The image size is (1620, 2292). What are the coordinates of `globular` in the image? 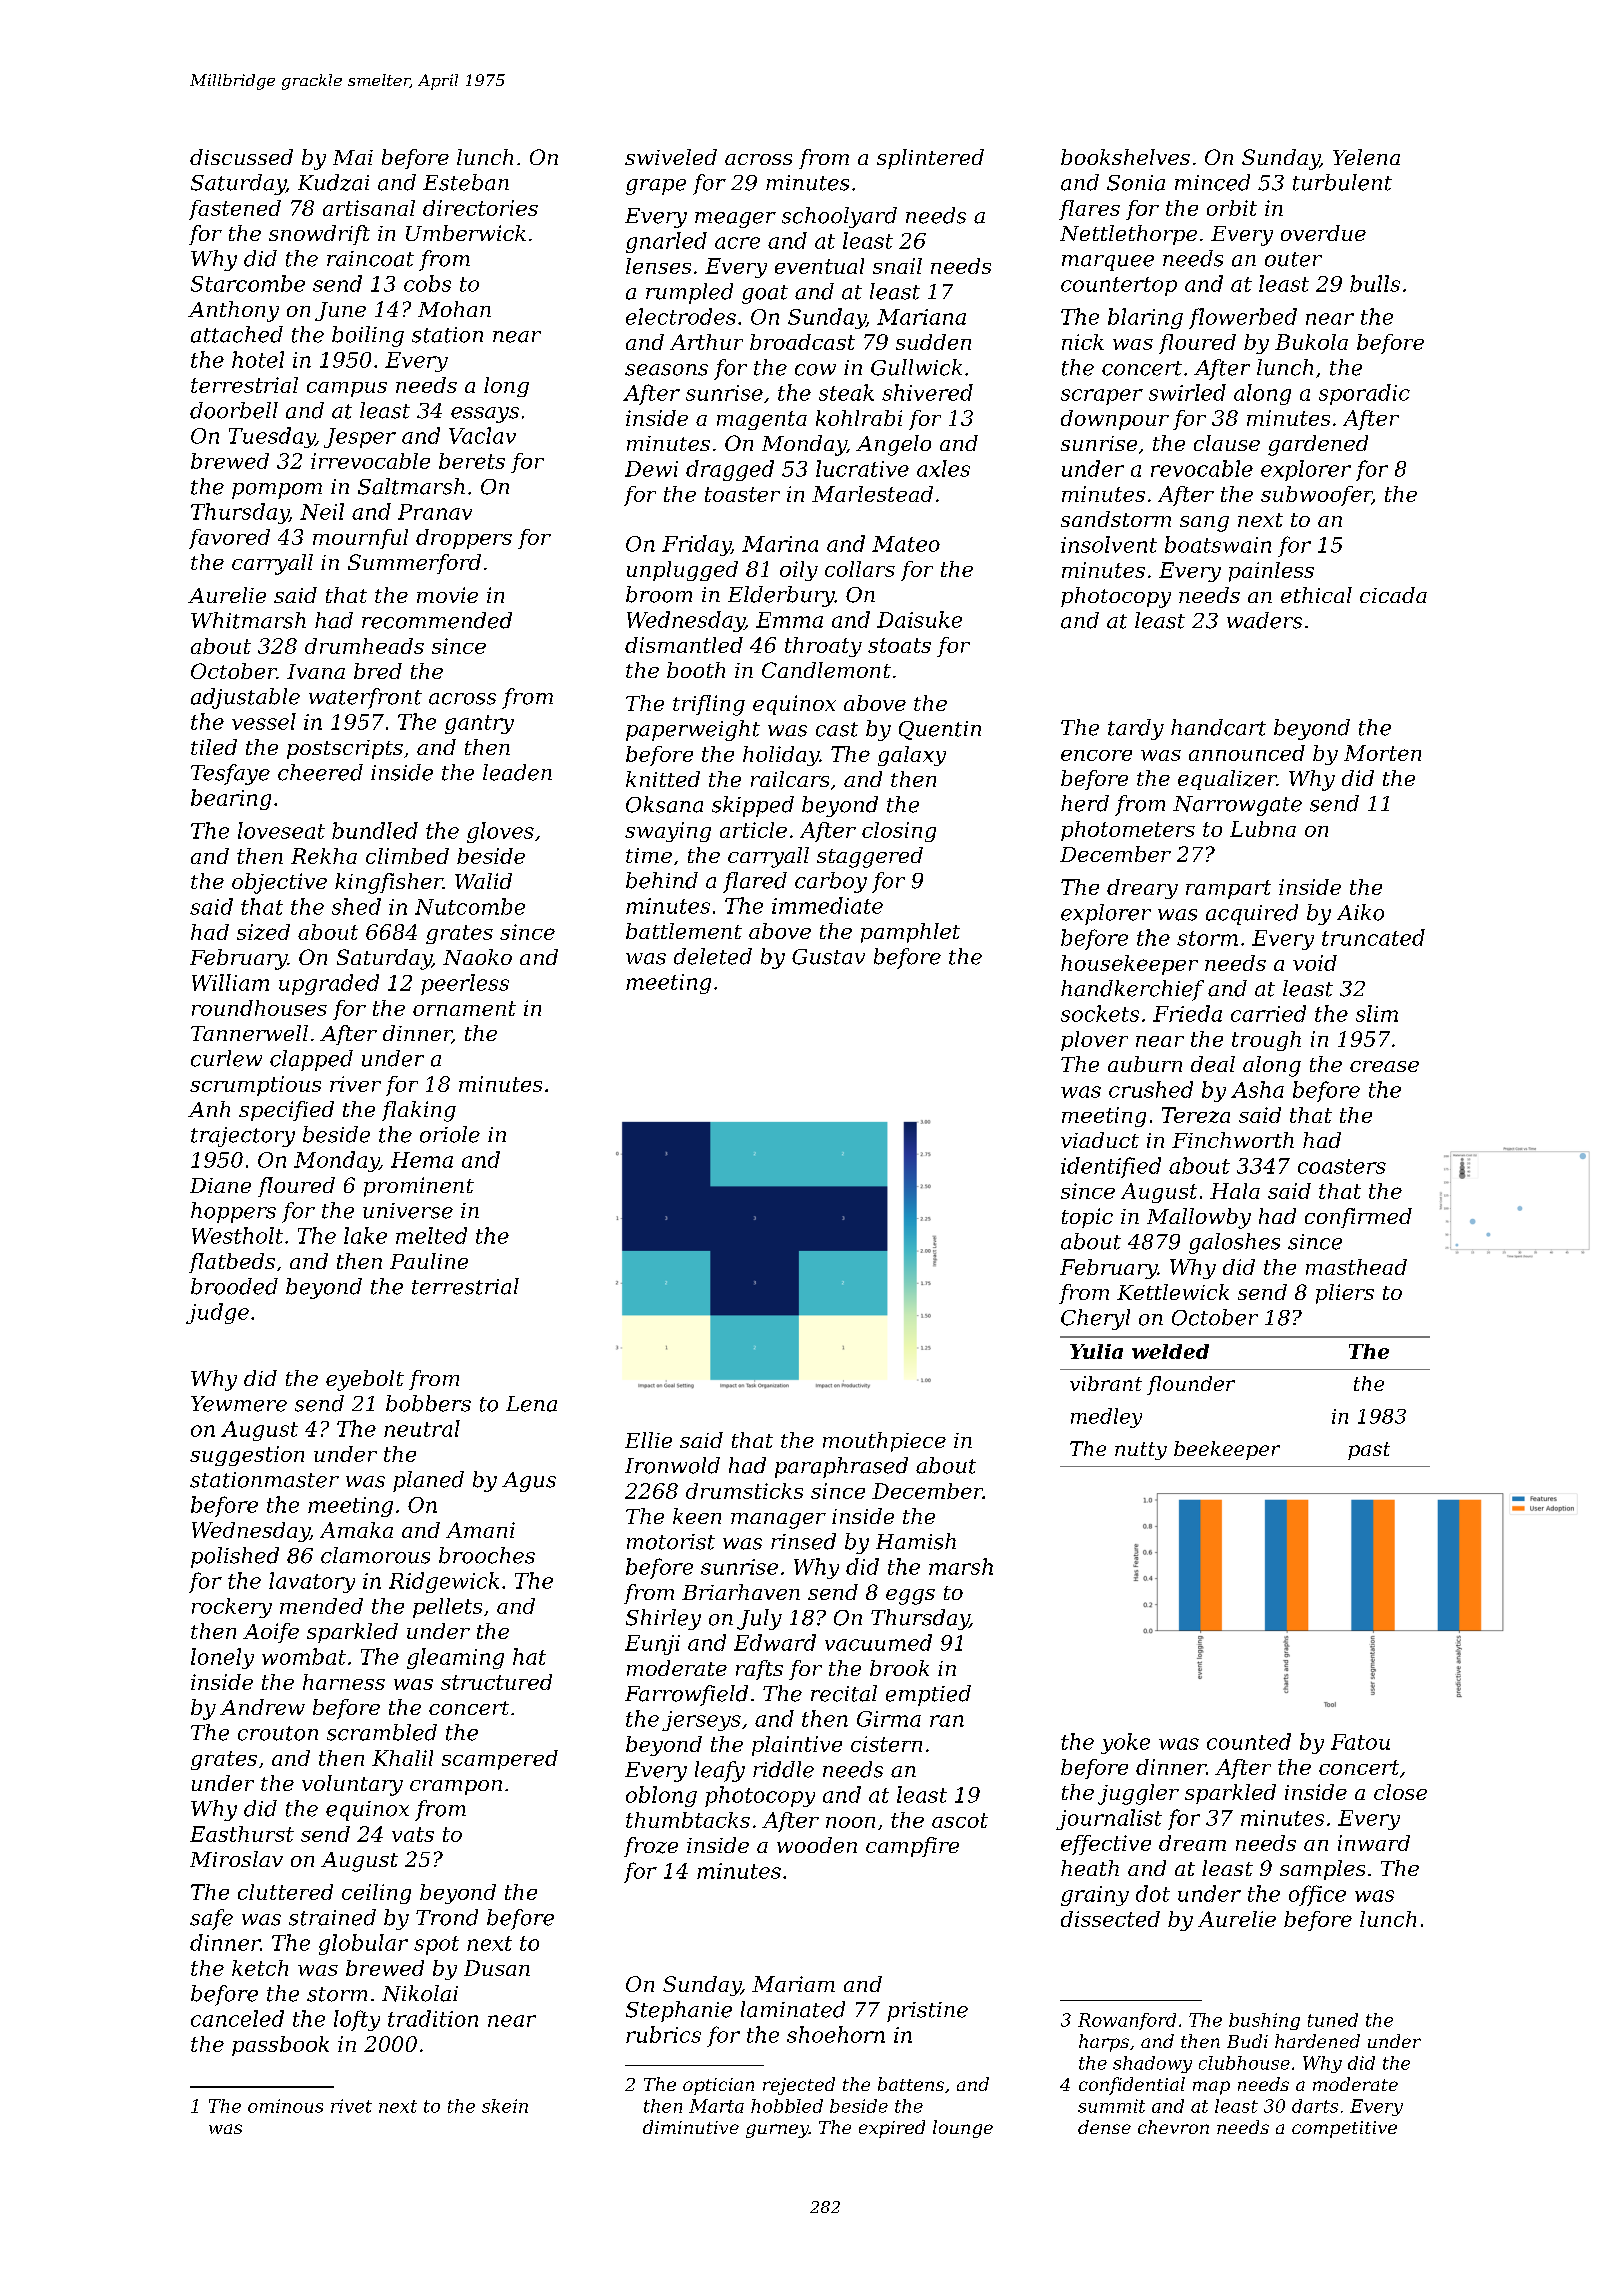 It's located at (363, 1944).
